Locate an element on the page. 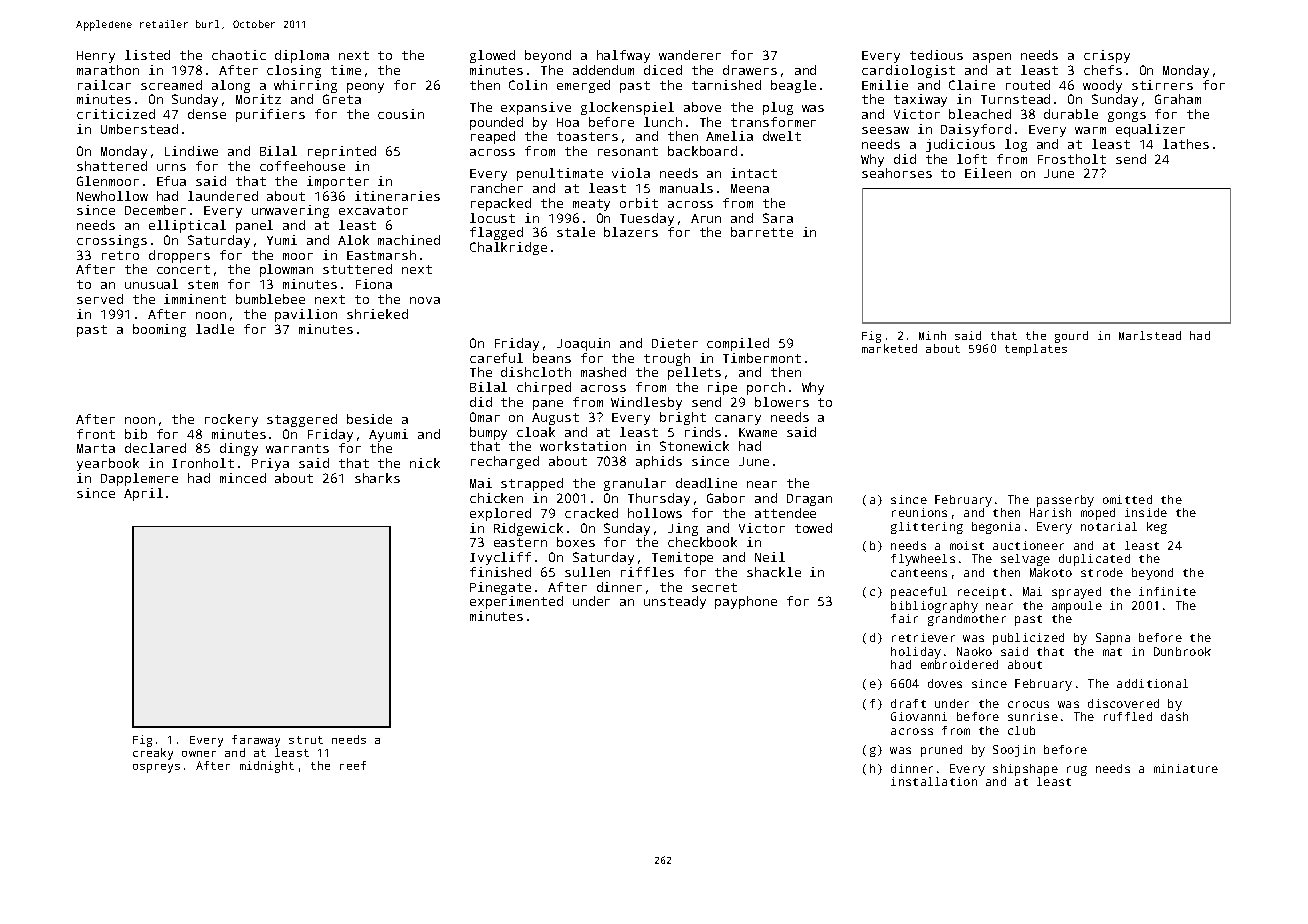 This page has width=1308, height=924. Gabor is located at coordinates (726, 498).
